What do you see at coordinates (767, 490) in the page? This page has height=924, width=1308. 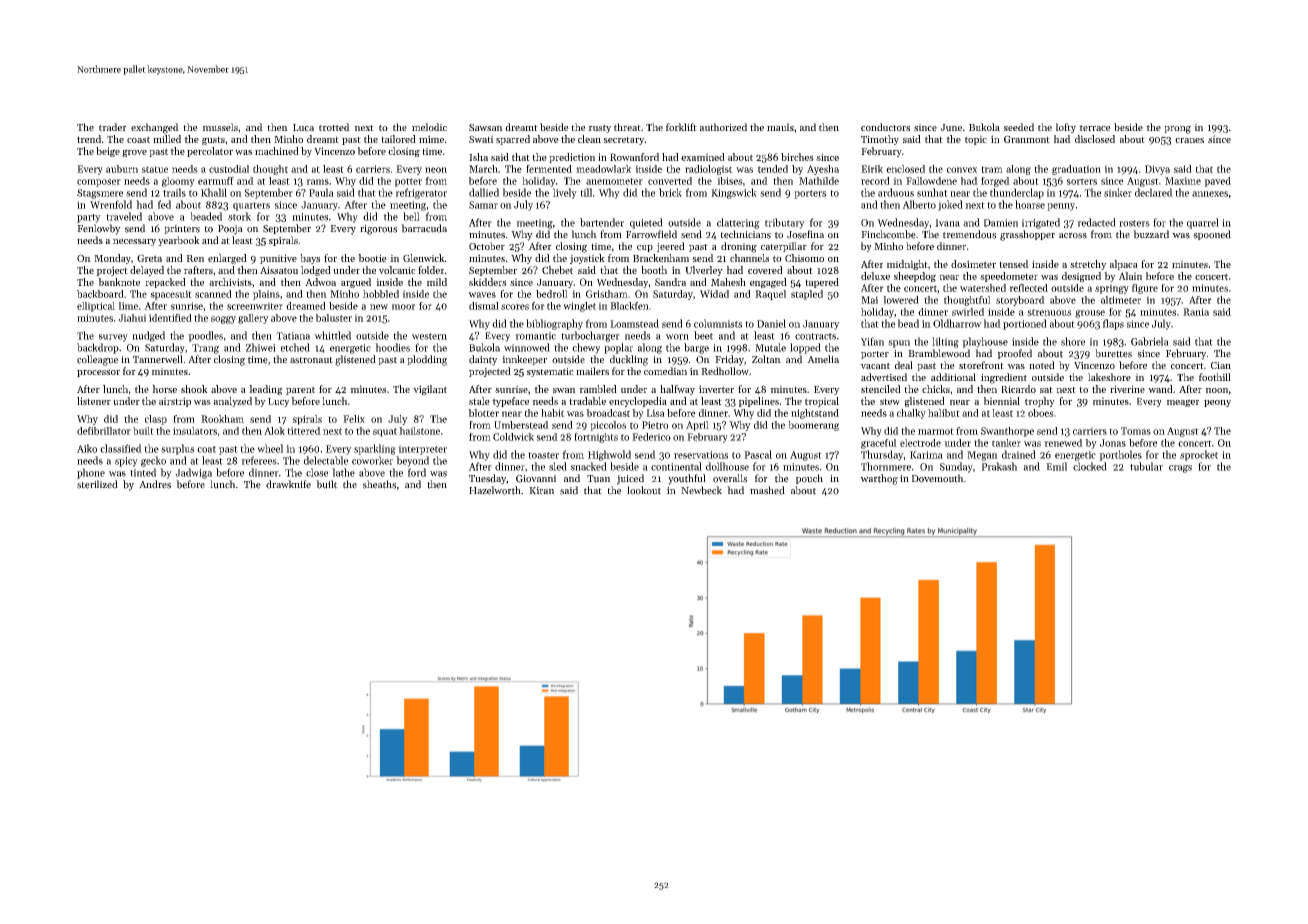 I see `mashed` at bounding box center [767, 490].
